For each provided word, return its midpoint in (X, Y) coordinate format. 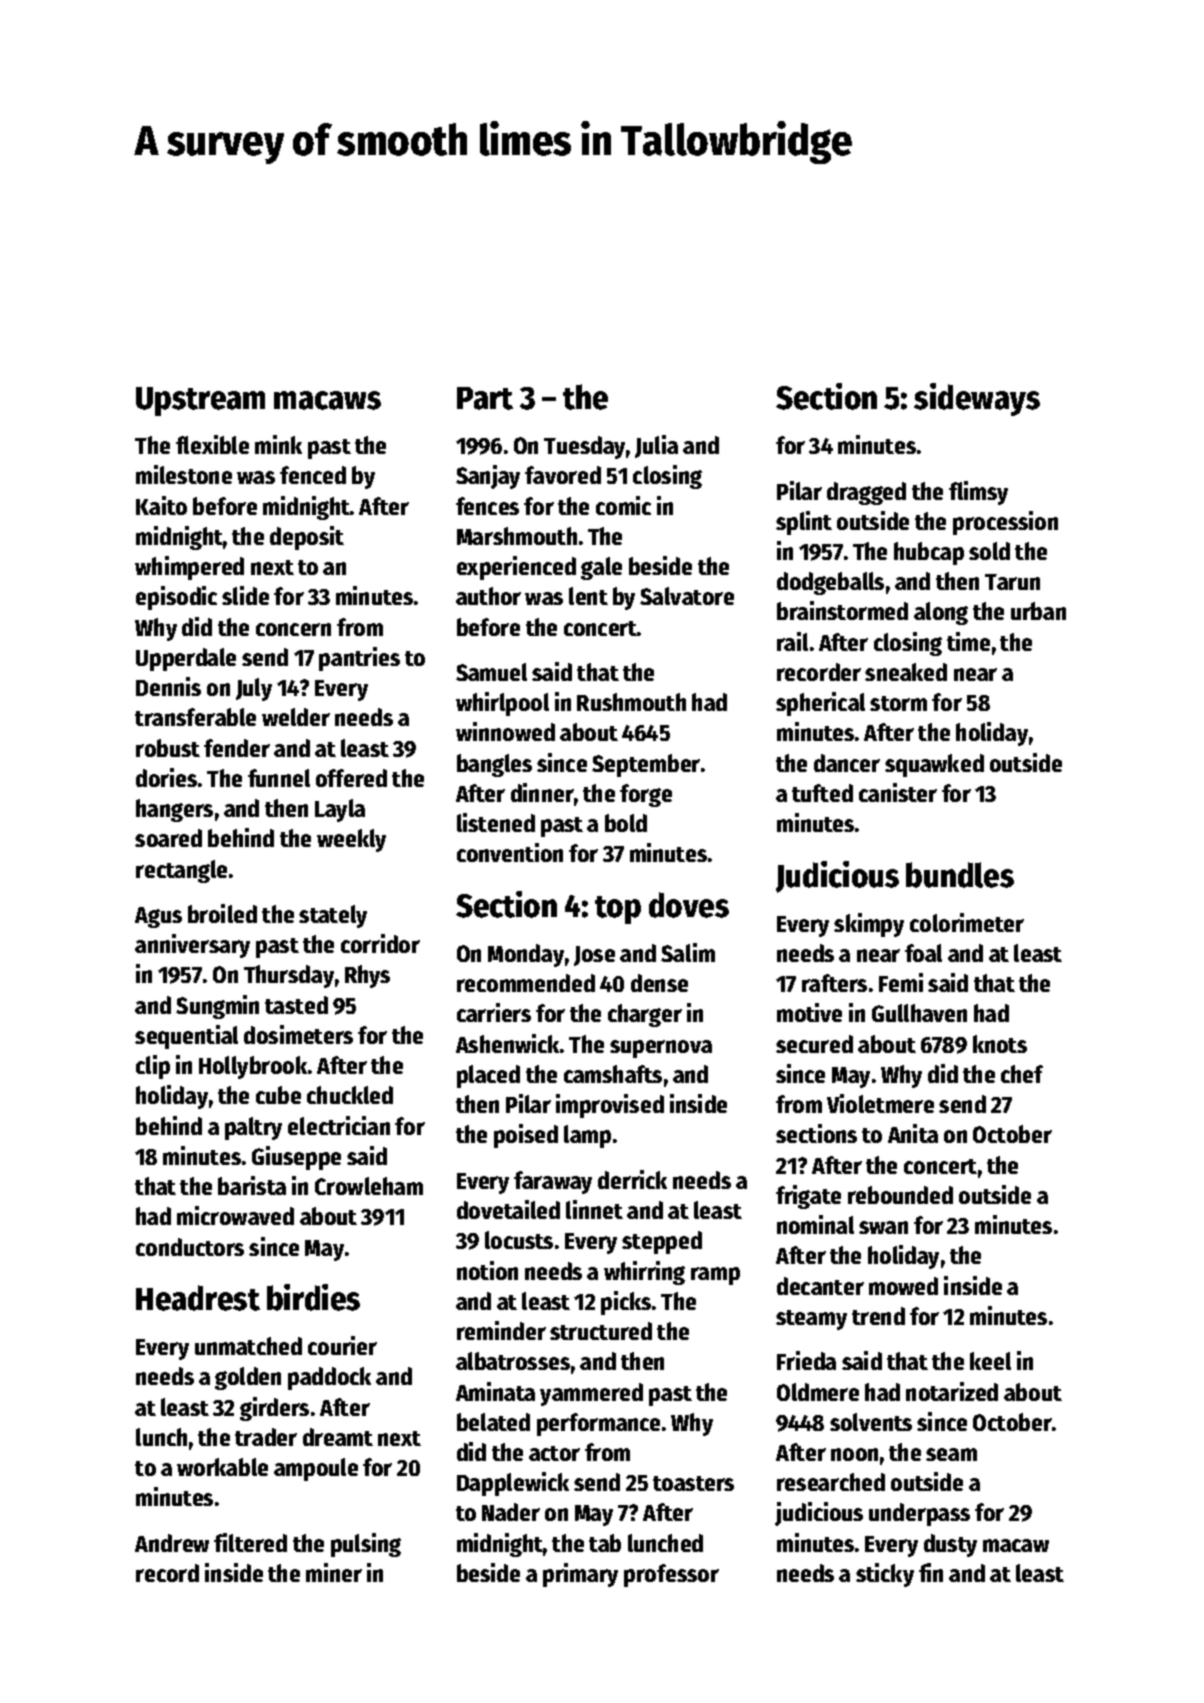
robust (168, 748)
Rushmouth (631, 702)
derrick (632, 1179)
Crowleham (369, 1186)
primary (580, 1575)
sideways (977, 399)
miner (334, 1572)
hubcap (929, 553)
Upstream (200, 401)
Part (485, 398)
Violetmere (880, 1103)
